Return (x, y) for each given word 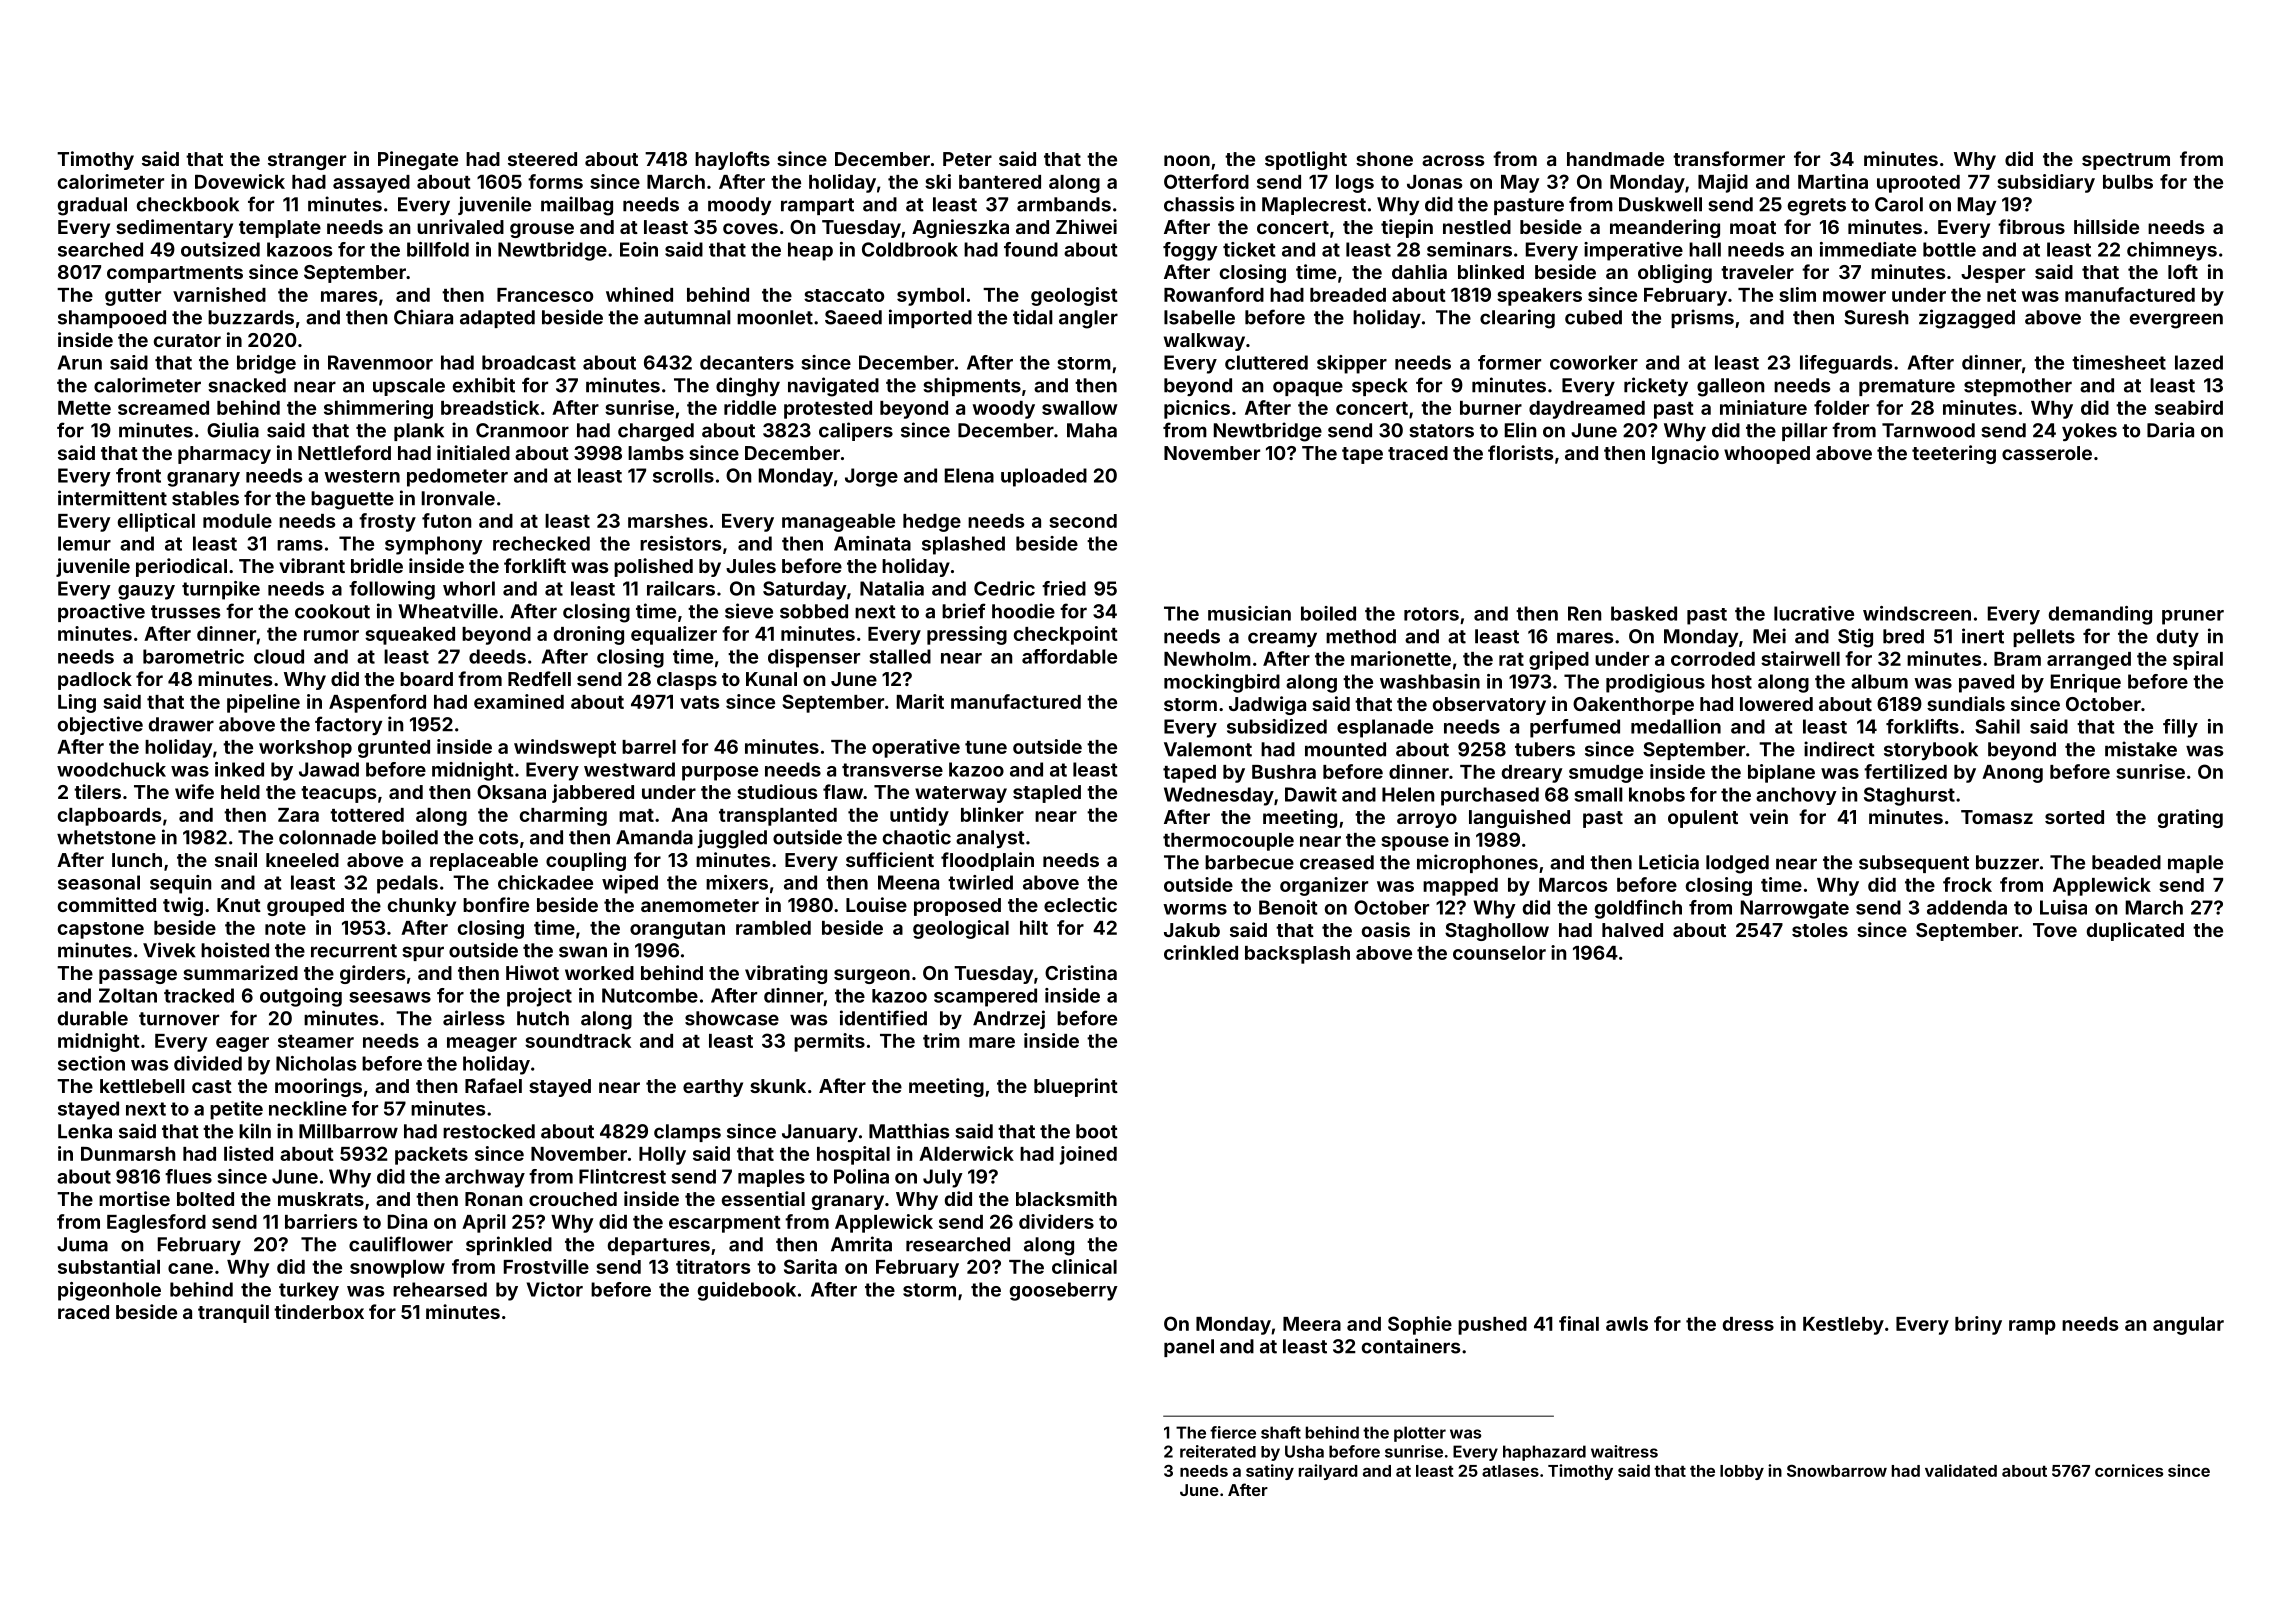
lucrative (1814, 613)
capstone (101, 930)
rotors (1431, 614)
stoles (1820, 930)
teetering (1954, 454)
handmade (1615, 159)
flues (188, 1176)
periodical (181, 567)
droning (589, 635)
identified (883, 1018)
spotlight (1306, 160)
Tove (2055, 930)
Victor (555, 1289)
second (1083, 521)
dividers (1056, 1221)
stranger (307, 161)
